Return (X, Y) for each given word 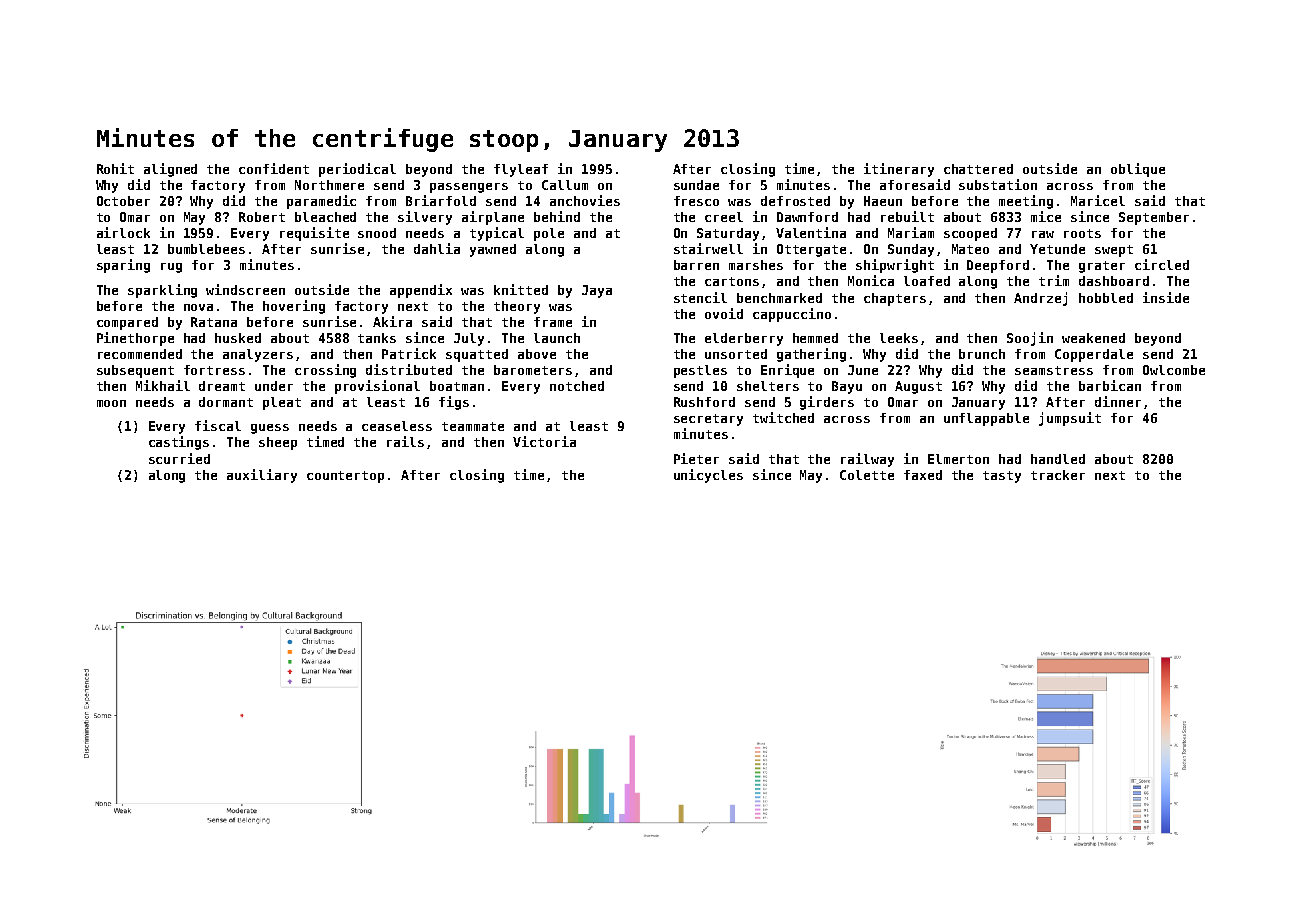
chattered (978, 169)
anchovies (585, 200)
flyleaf (521, 170)
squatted (477, 355)
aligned (170, 170)
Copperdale (1094, 355)
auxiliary (262, 476)
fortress (214, 370)
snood (377, 233)
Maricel (1098, 200)
